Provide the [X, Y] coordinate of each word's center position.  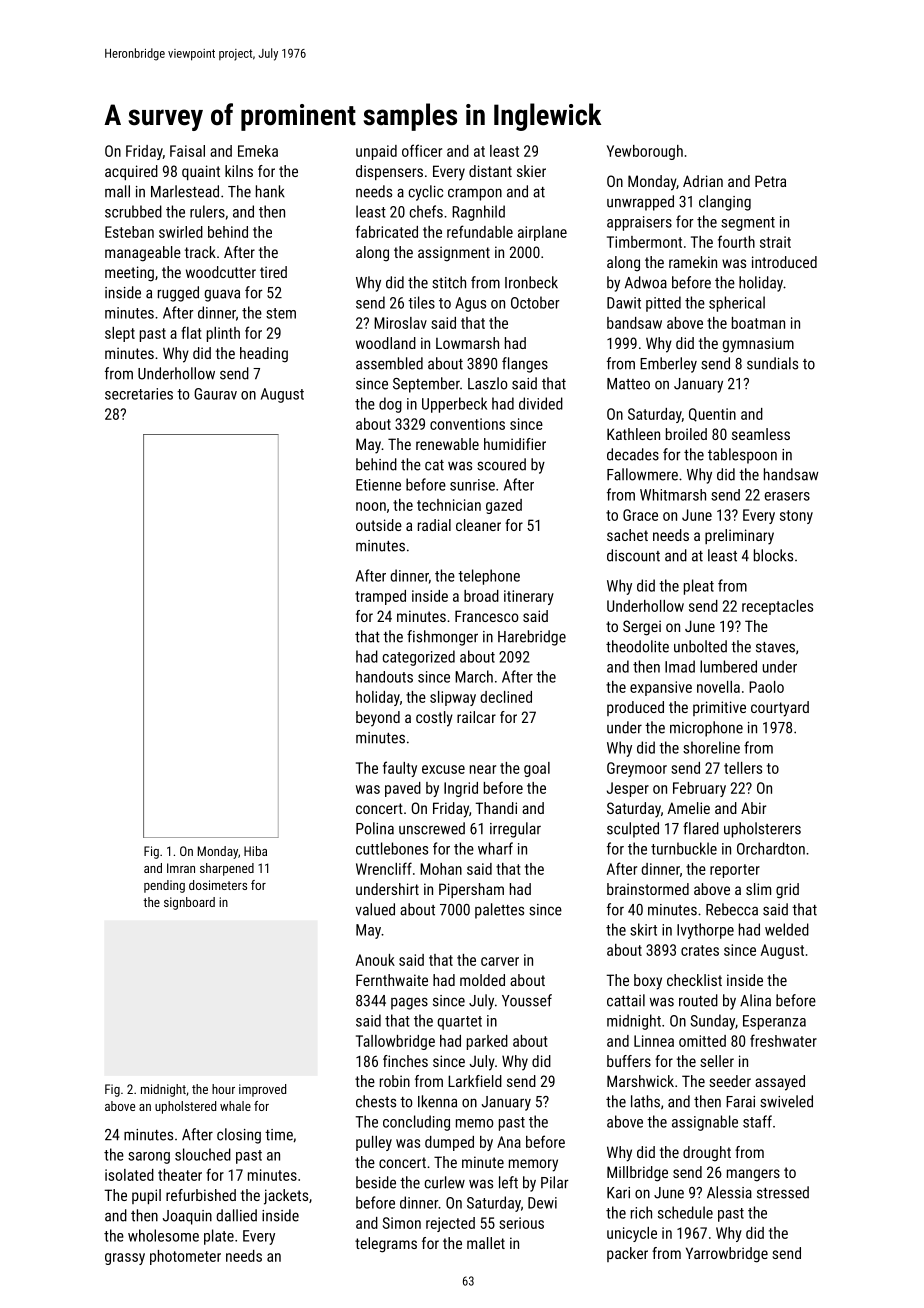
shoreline [711, 747]
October [535, 302]
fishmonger [442, 638]
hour [223, 1089]
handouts [384, 677]
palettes [499, 911]
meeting [129, 274]
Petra [770, 181]
